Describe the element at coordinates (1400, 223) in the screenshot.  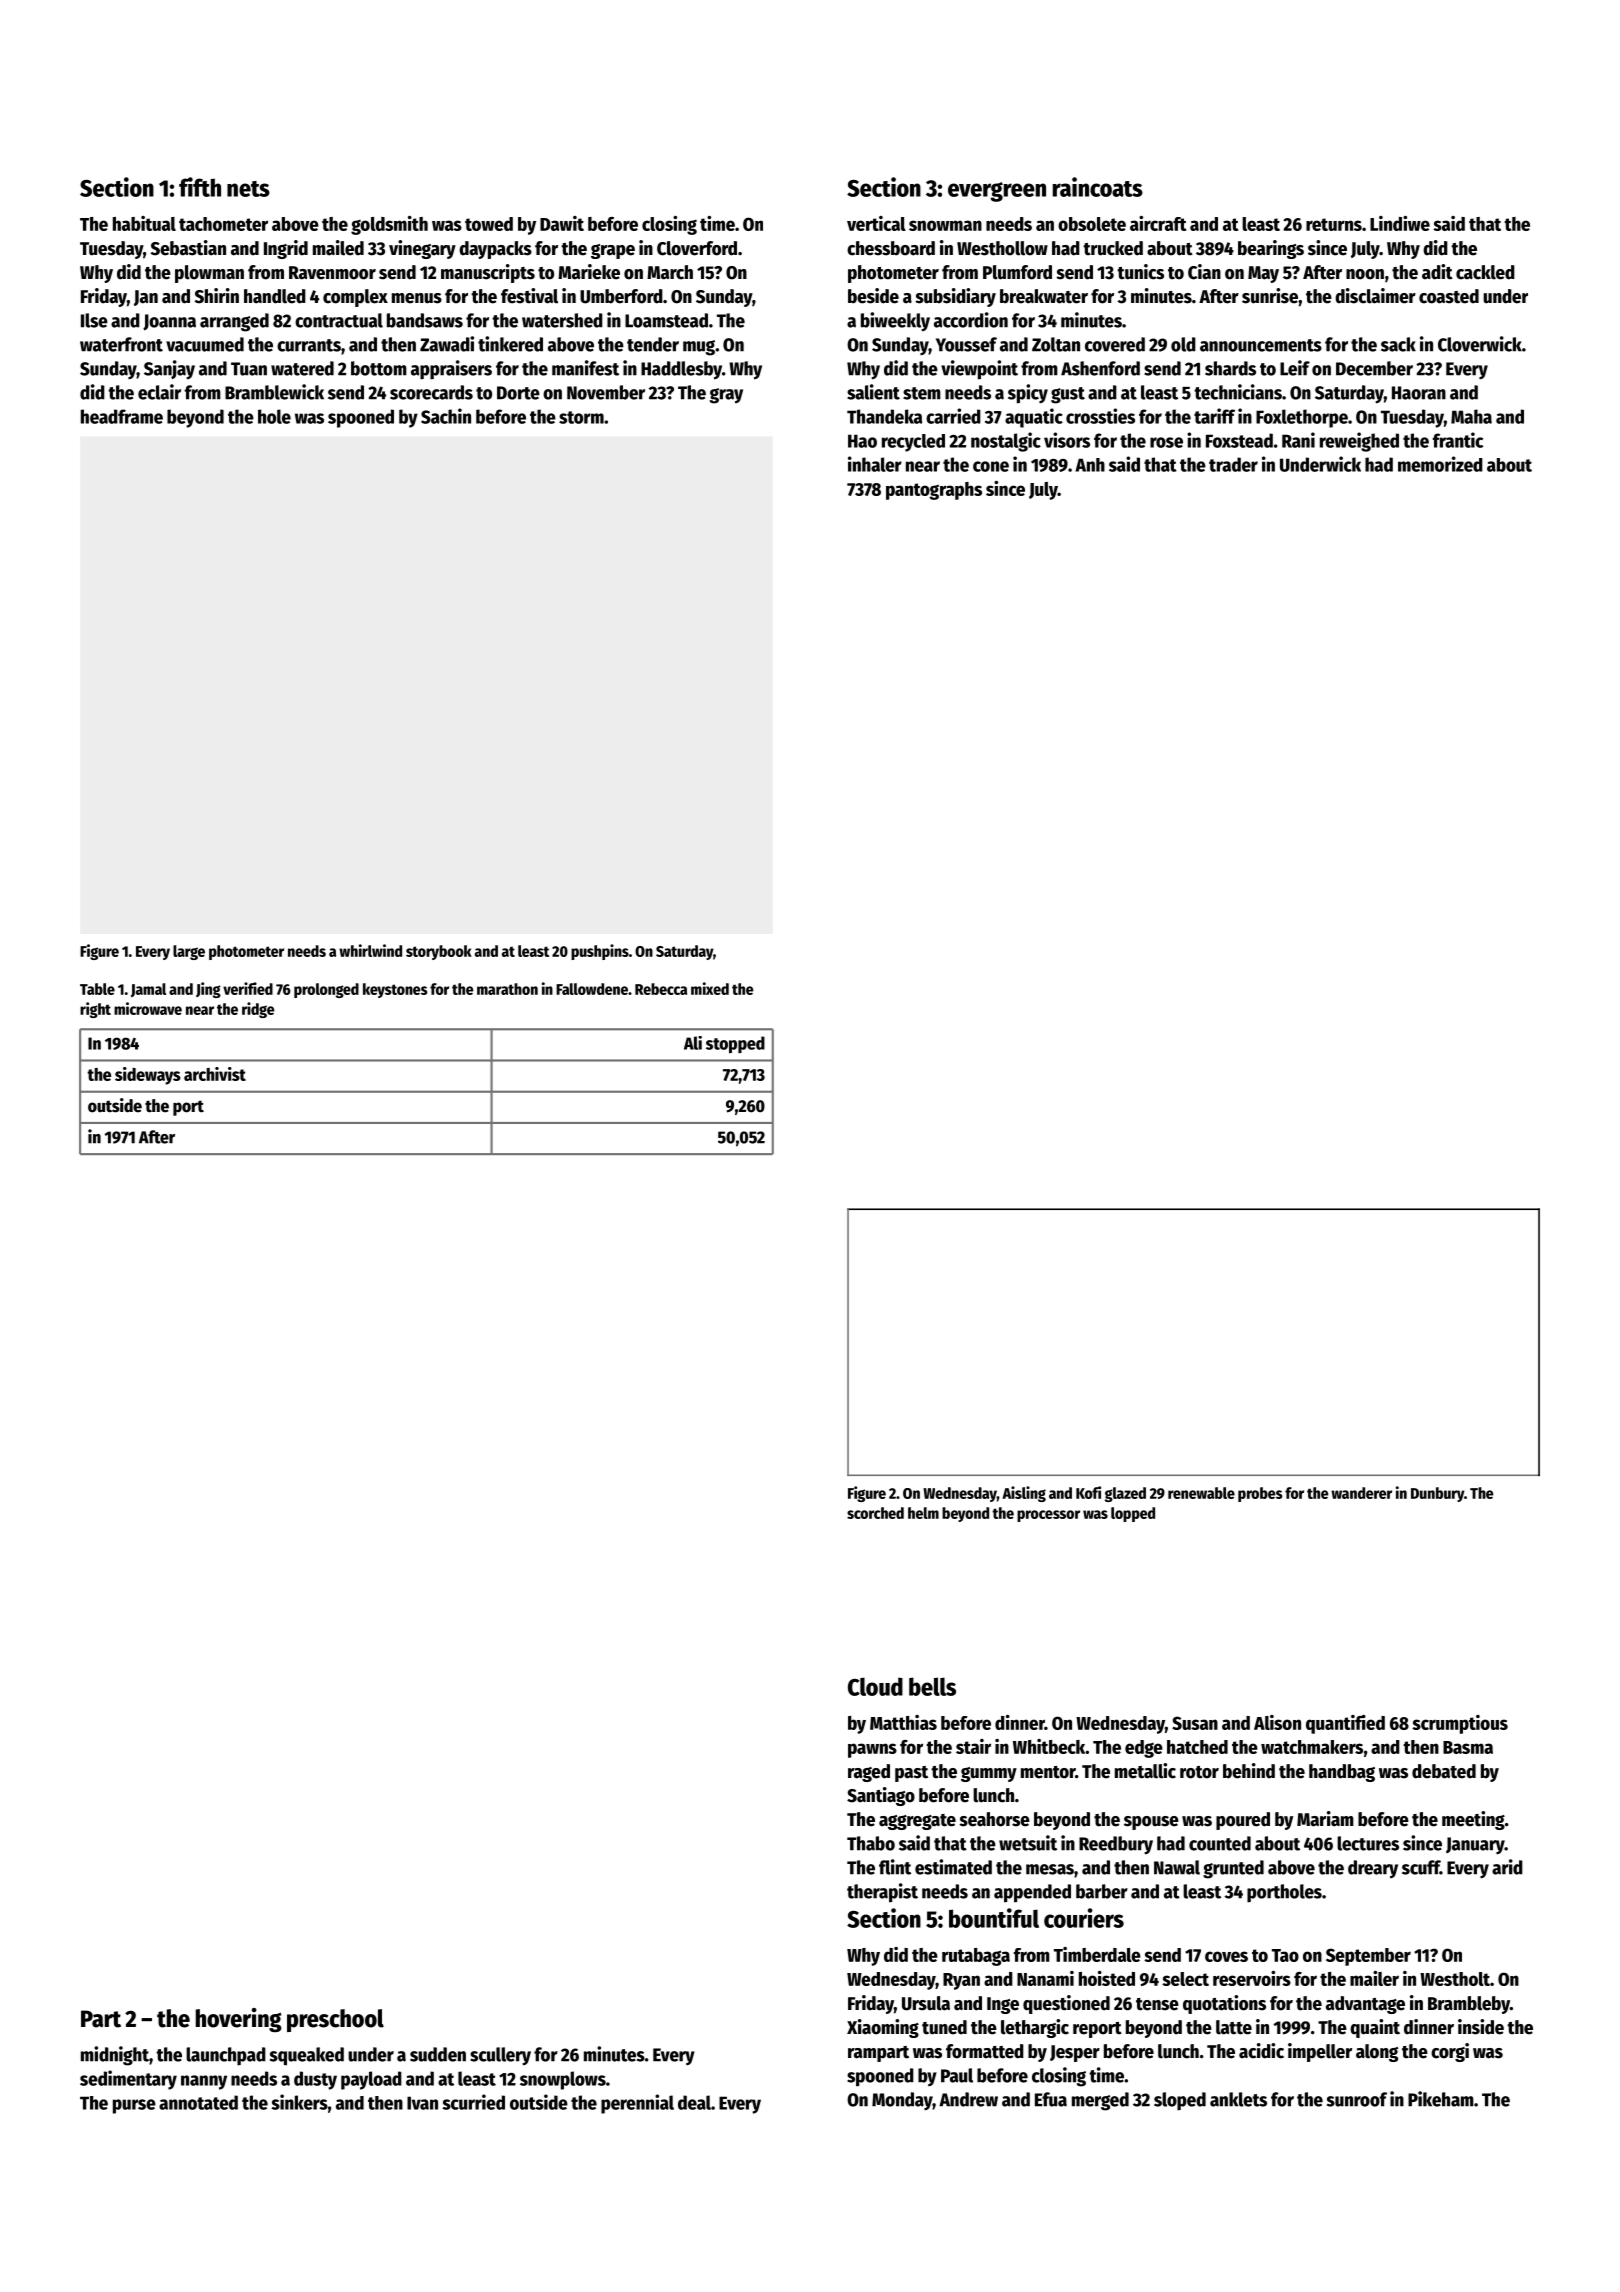
I see `Lindiwe` at that location.
